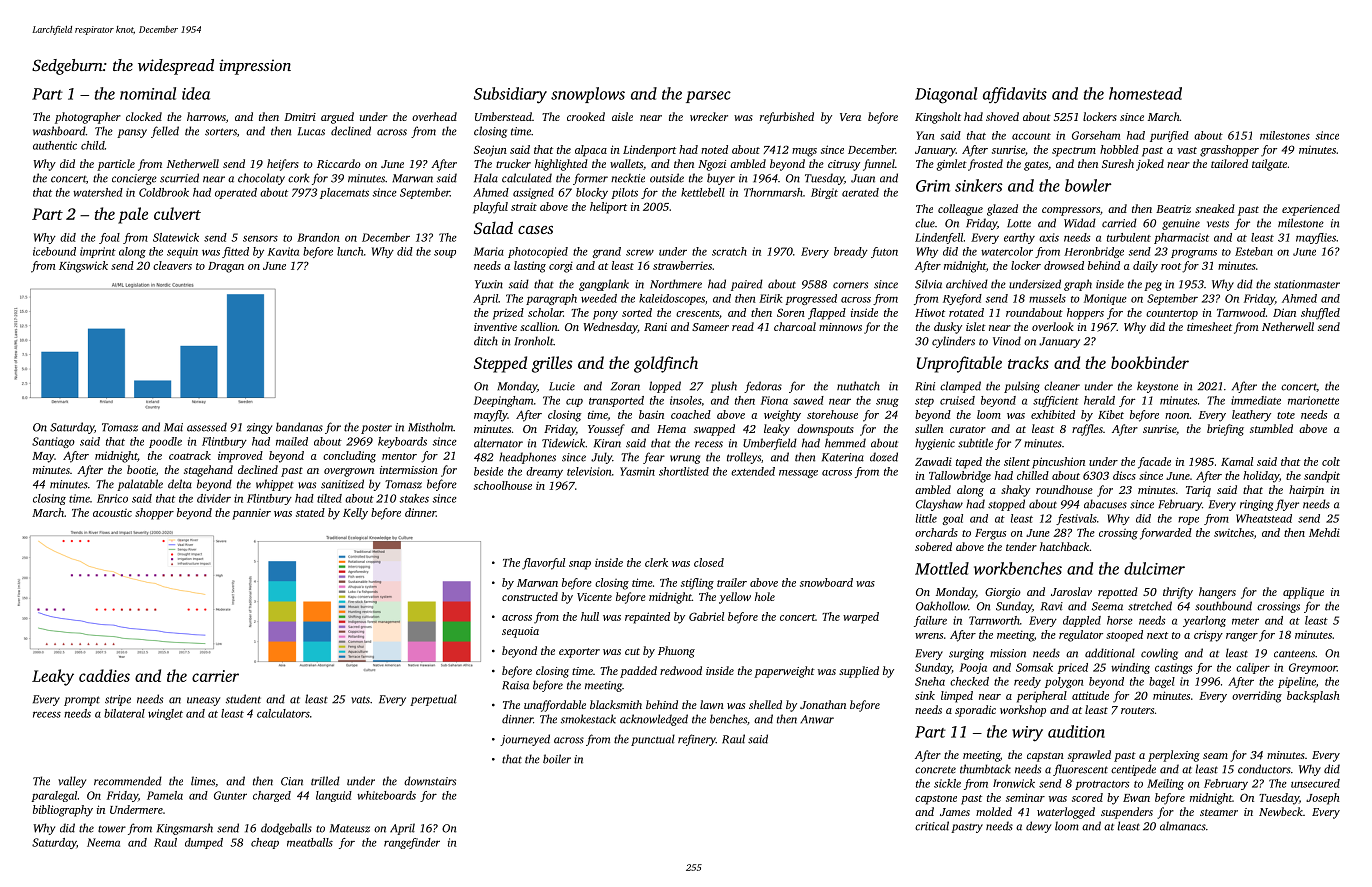  Describe the element at coordinates (1169, 136) in the document. I see `purified` at that location.
